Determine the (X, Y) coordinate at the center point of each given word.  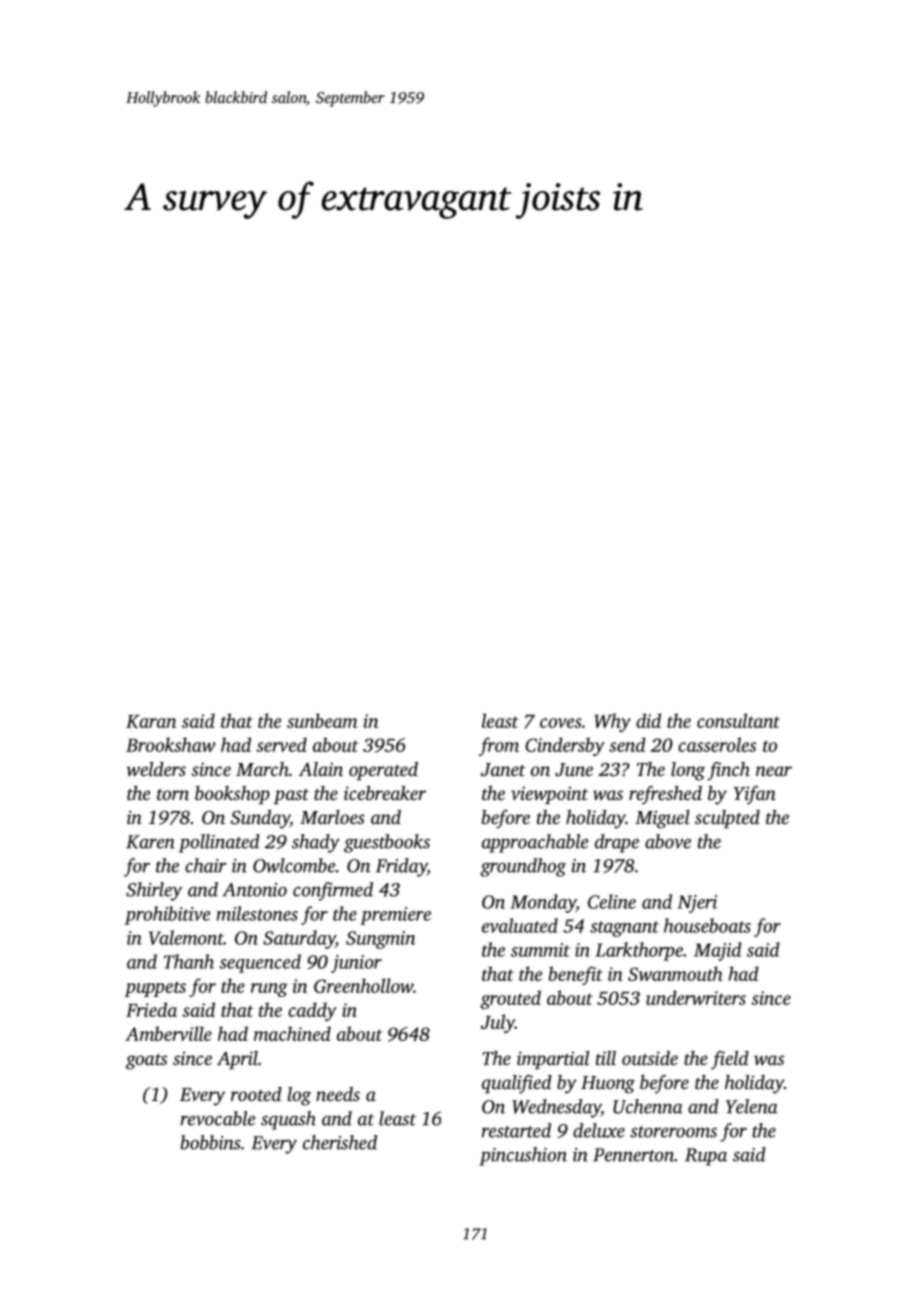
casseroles (717, 744)
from (499, 746)
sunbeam (322, 720)
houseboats (707, 925)
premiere (395, 916)
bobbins (211, 1142)
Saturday (299, 939)
